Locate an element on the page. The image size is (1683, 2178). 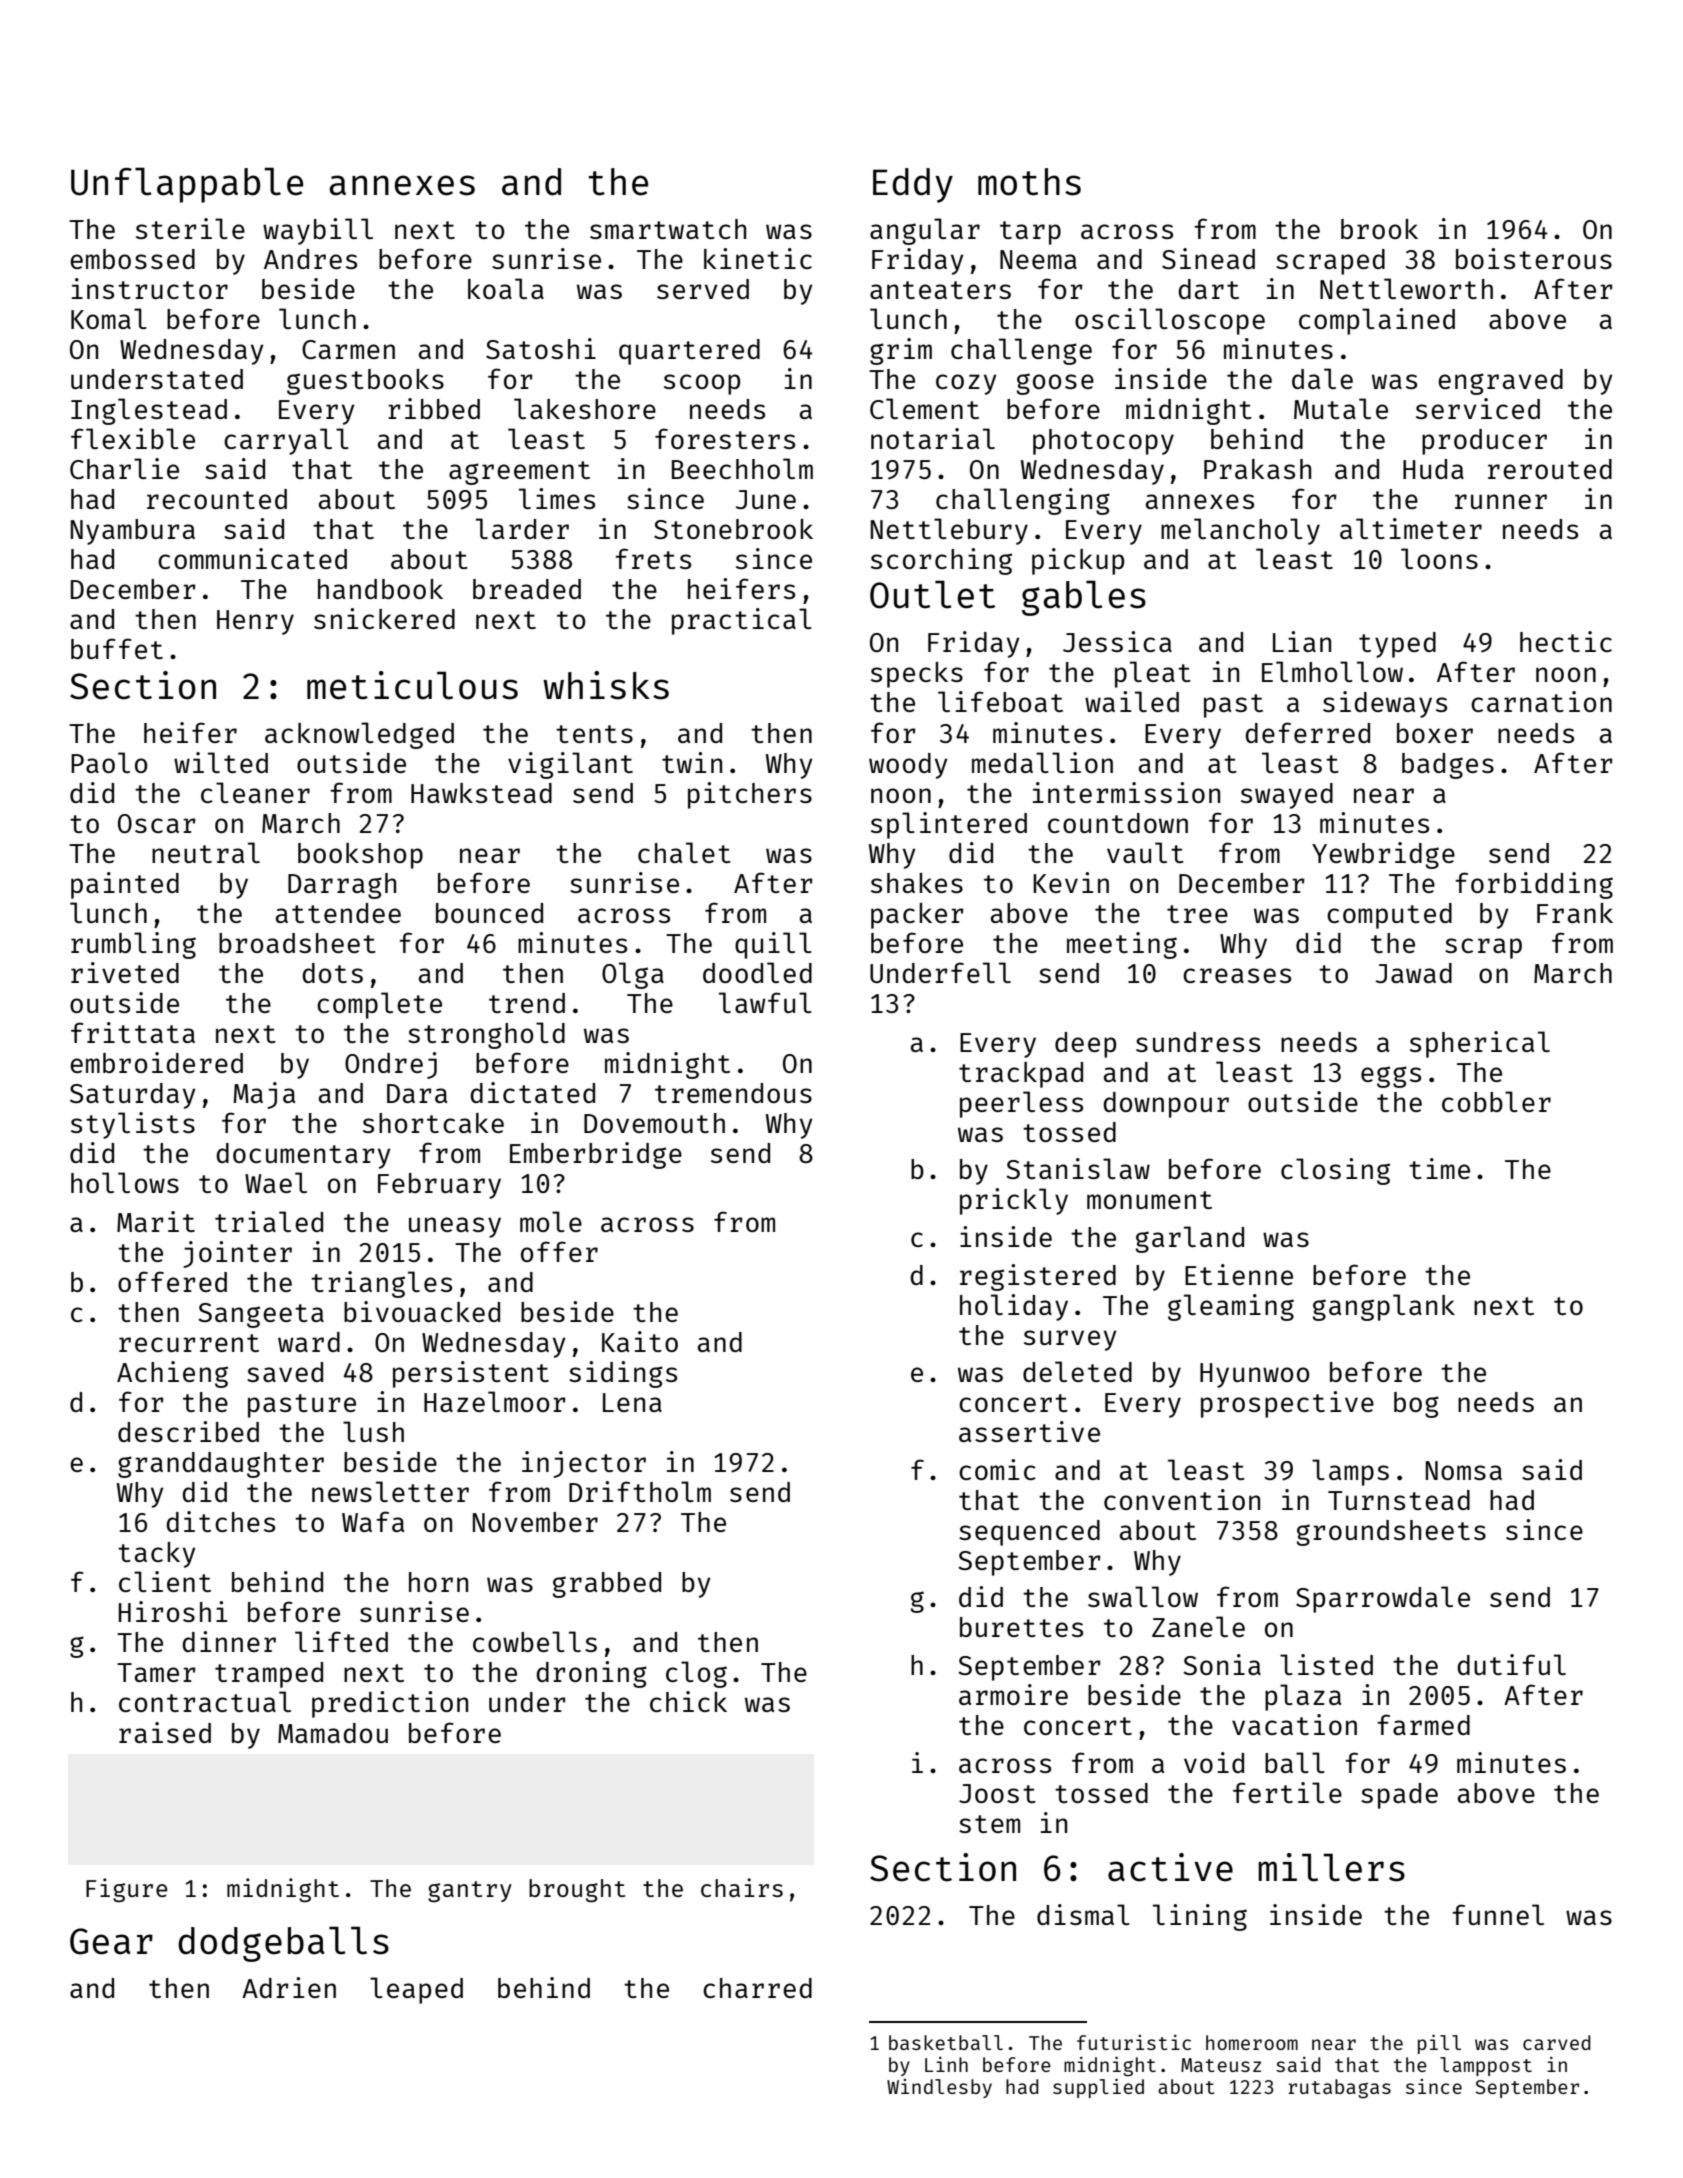
sequenced is located at coordinates (1029, 1533).
